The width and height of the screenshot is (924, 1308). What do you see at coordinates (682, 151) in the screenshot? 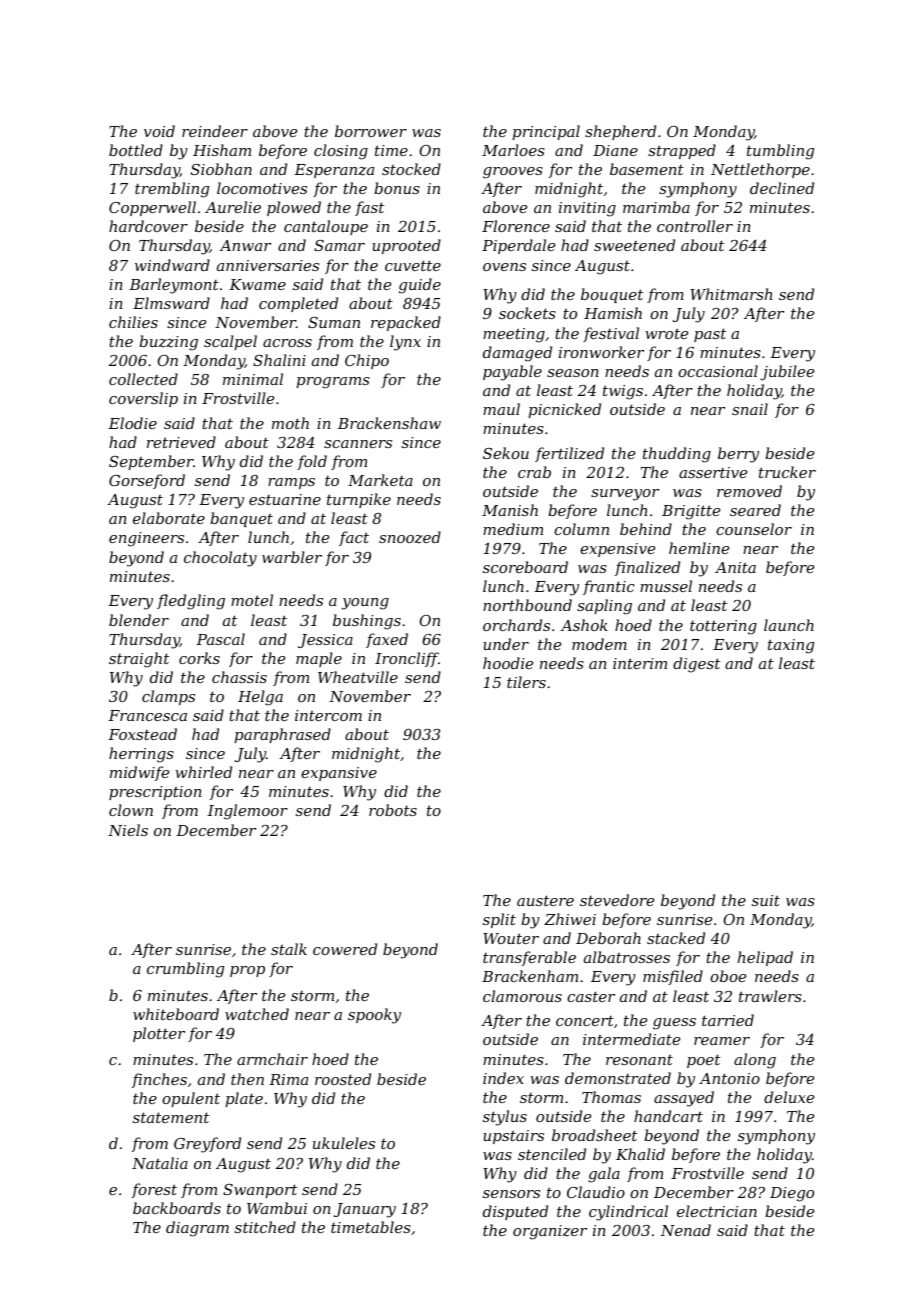
I see `strapped` at bounding box center [682, 151].
